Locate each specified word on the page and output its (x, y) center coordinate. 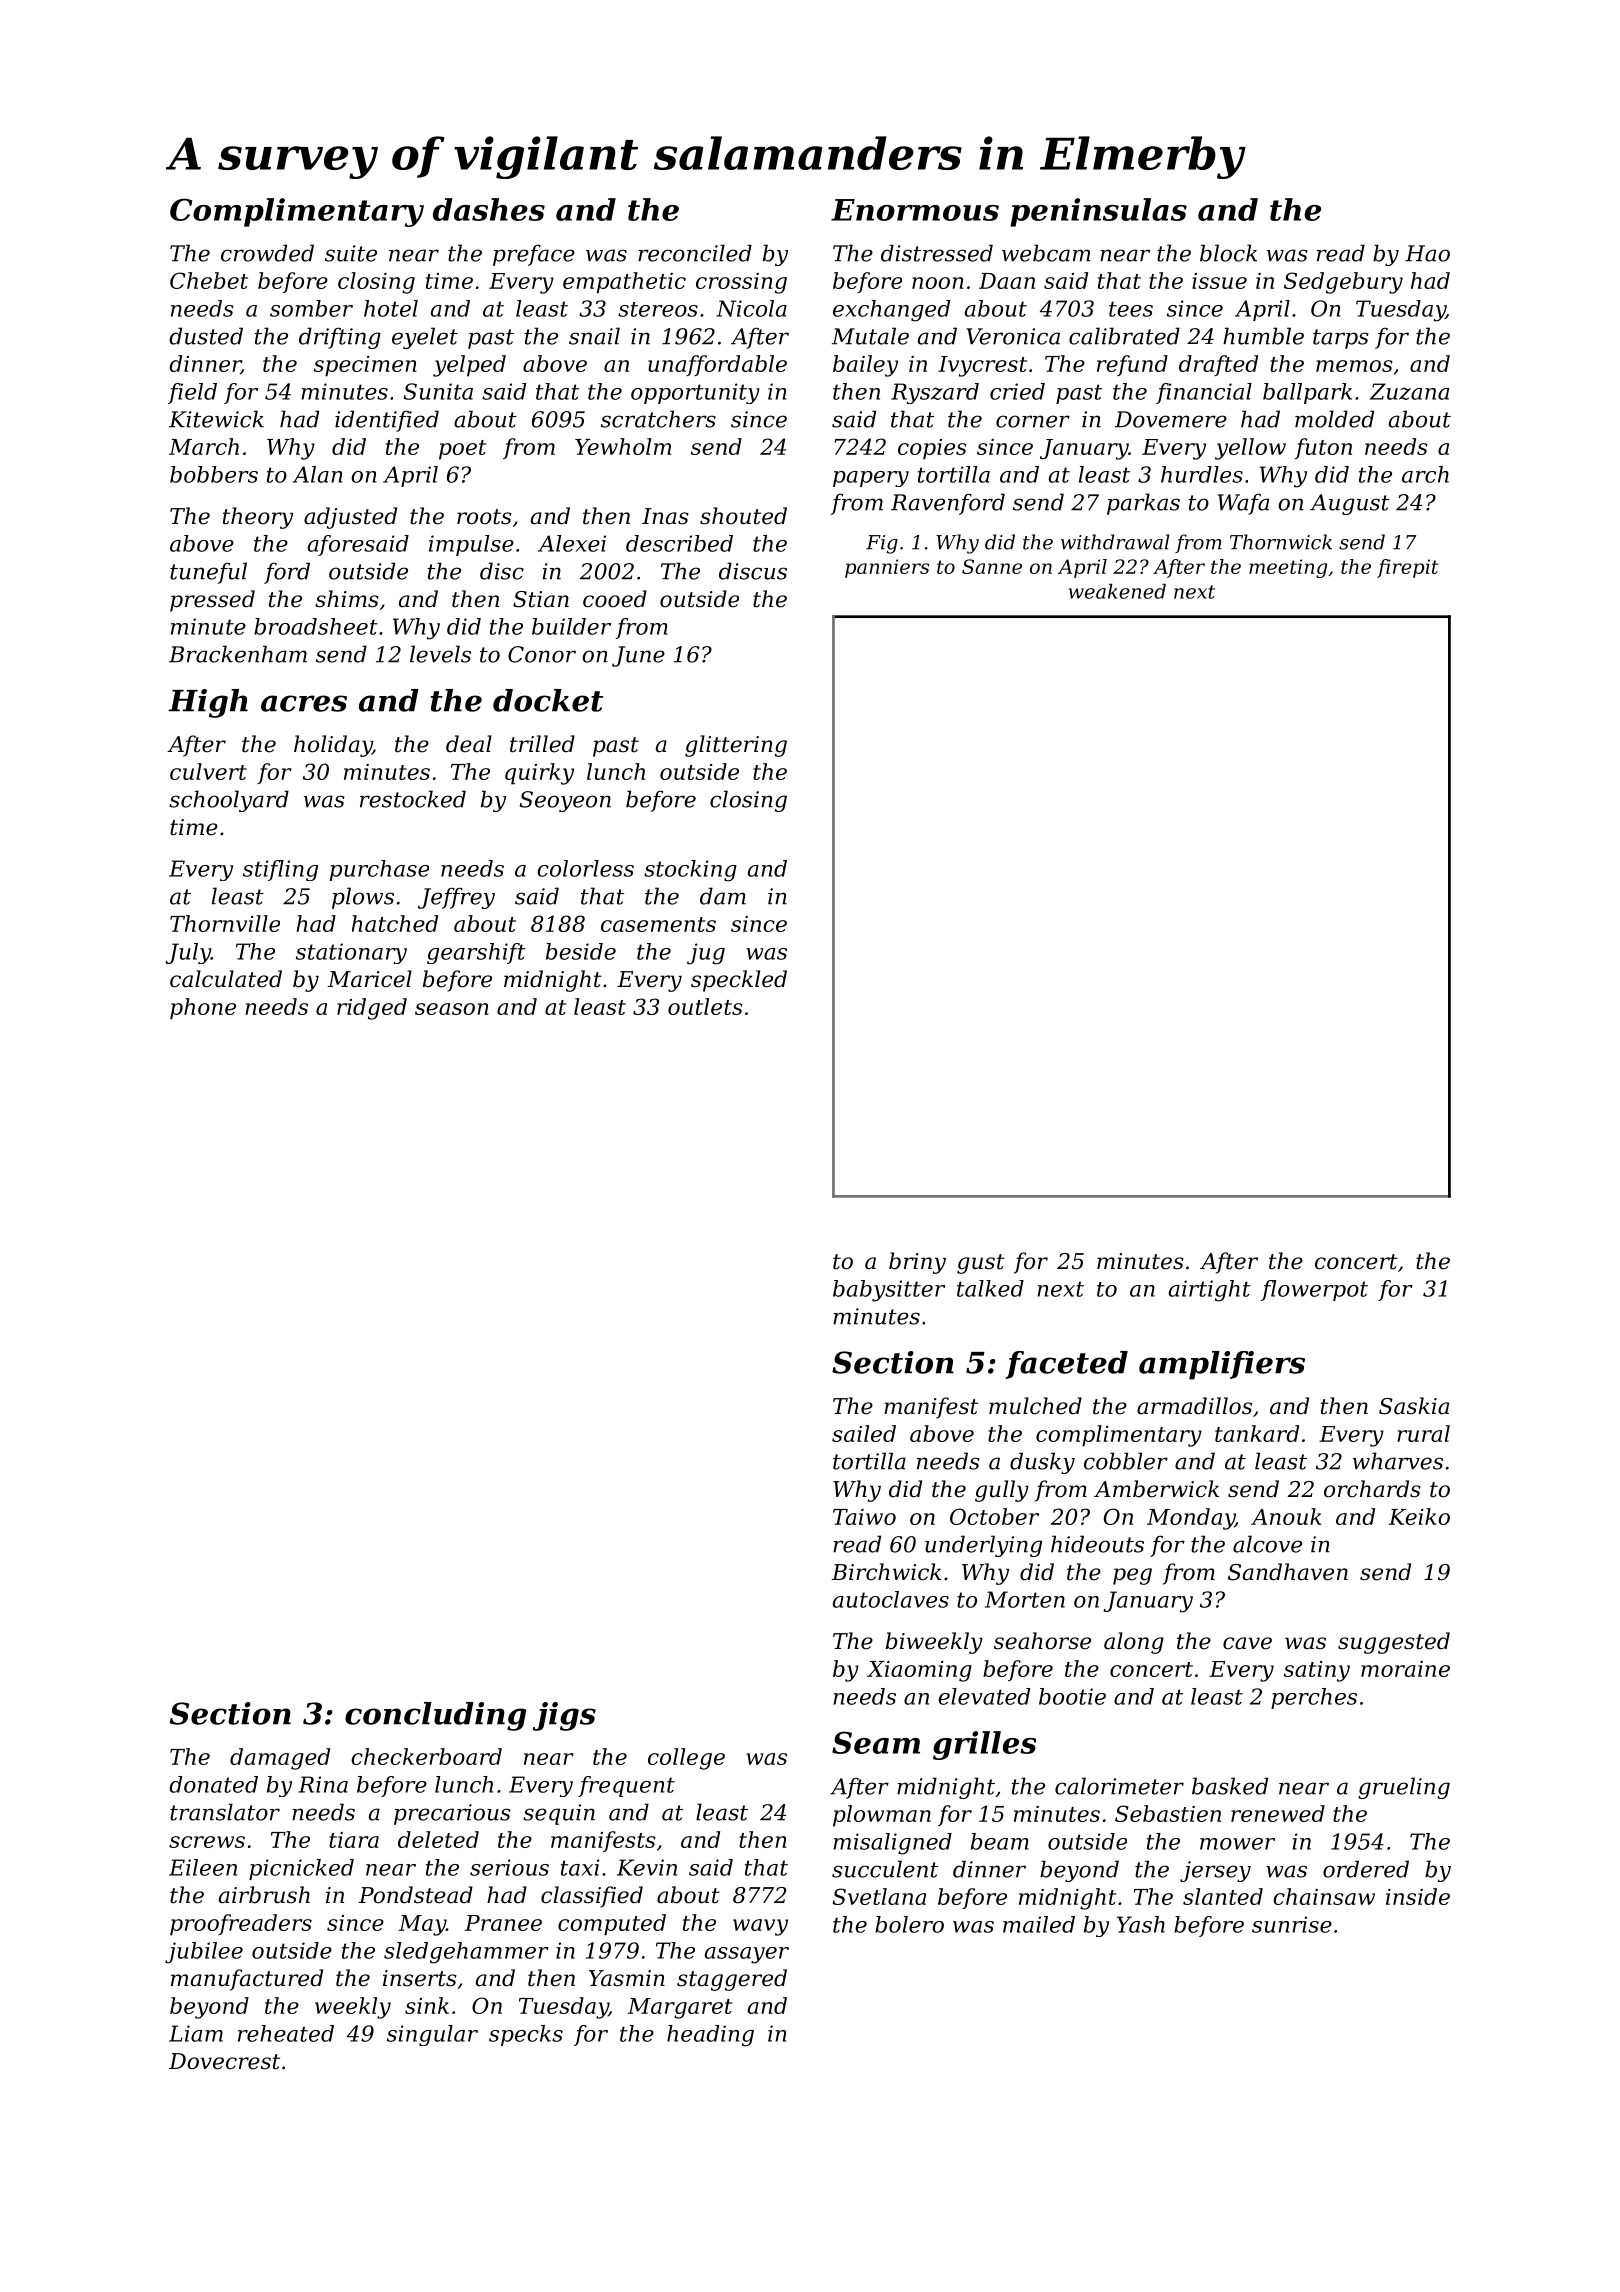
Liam (196, 2033)
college (686, 1759)
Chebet (209, 280)
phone (203, 1009)
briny (917, 1263)
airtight (1210, 1291)
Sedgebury (1343, 283)
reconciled (695, 253)
